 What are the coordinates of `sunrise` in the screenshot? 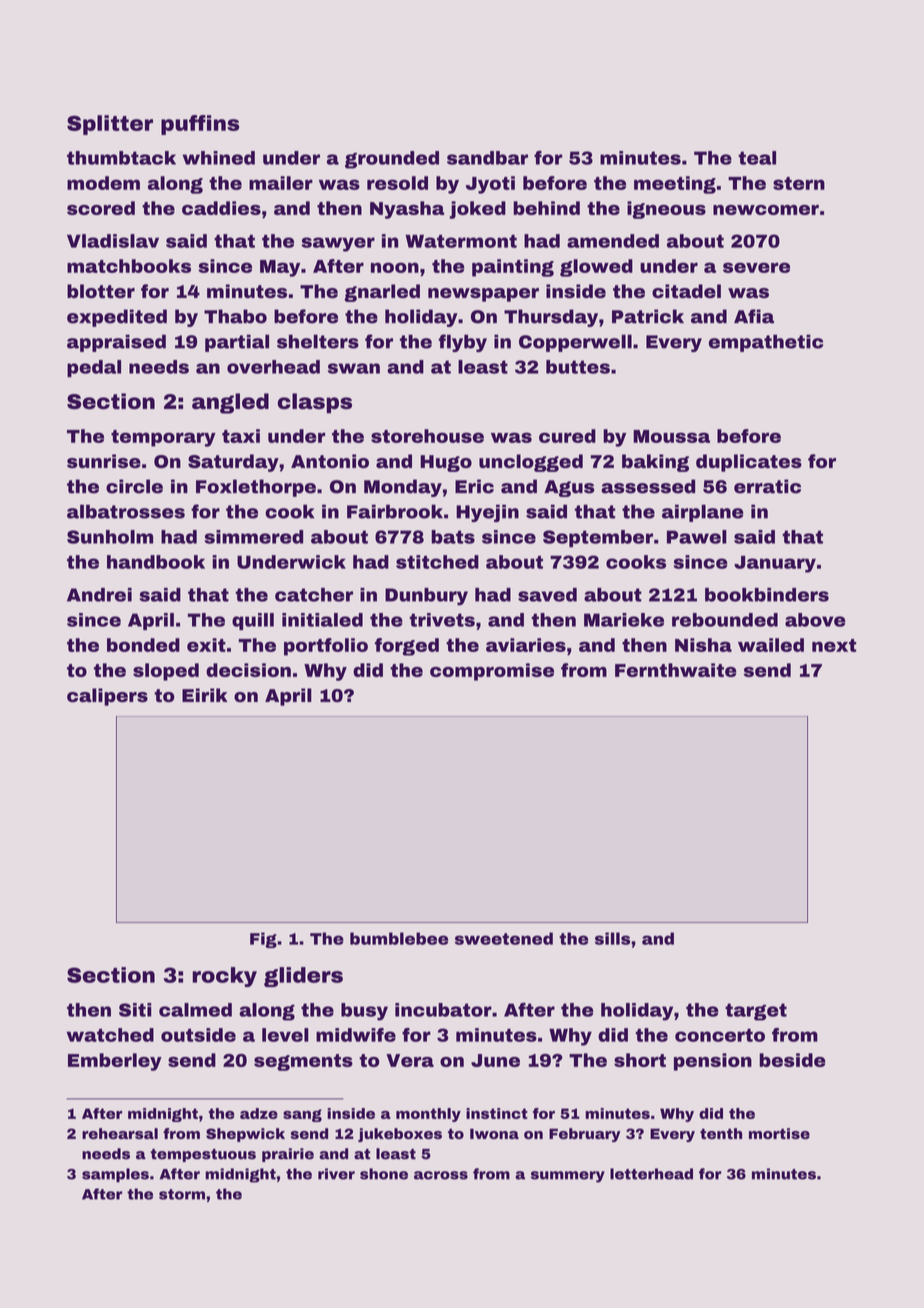 It's located at (104, 461).
